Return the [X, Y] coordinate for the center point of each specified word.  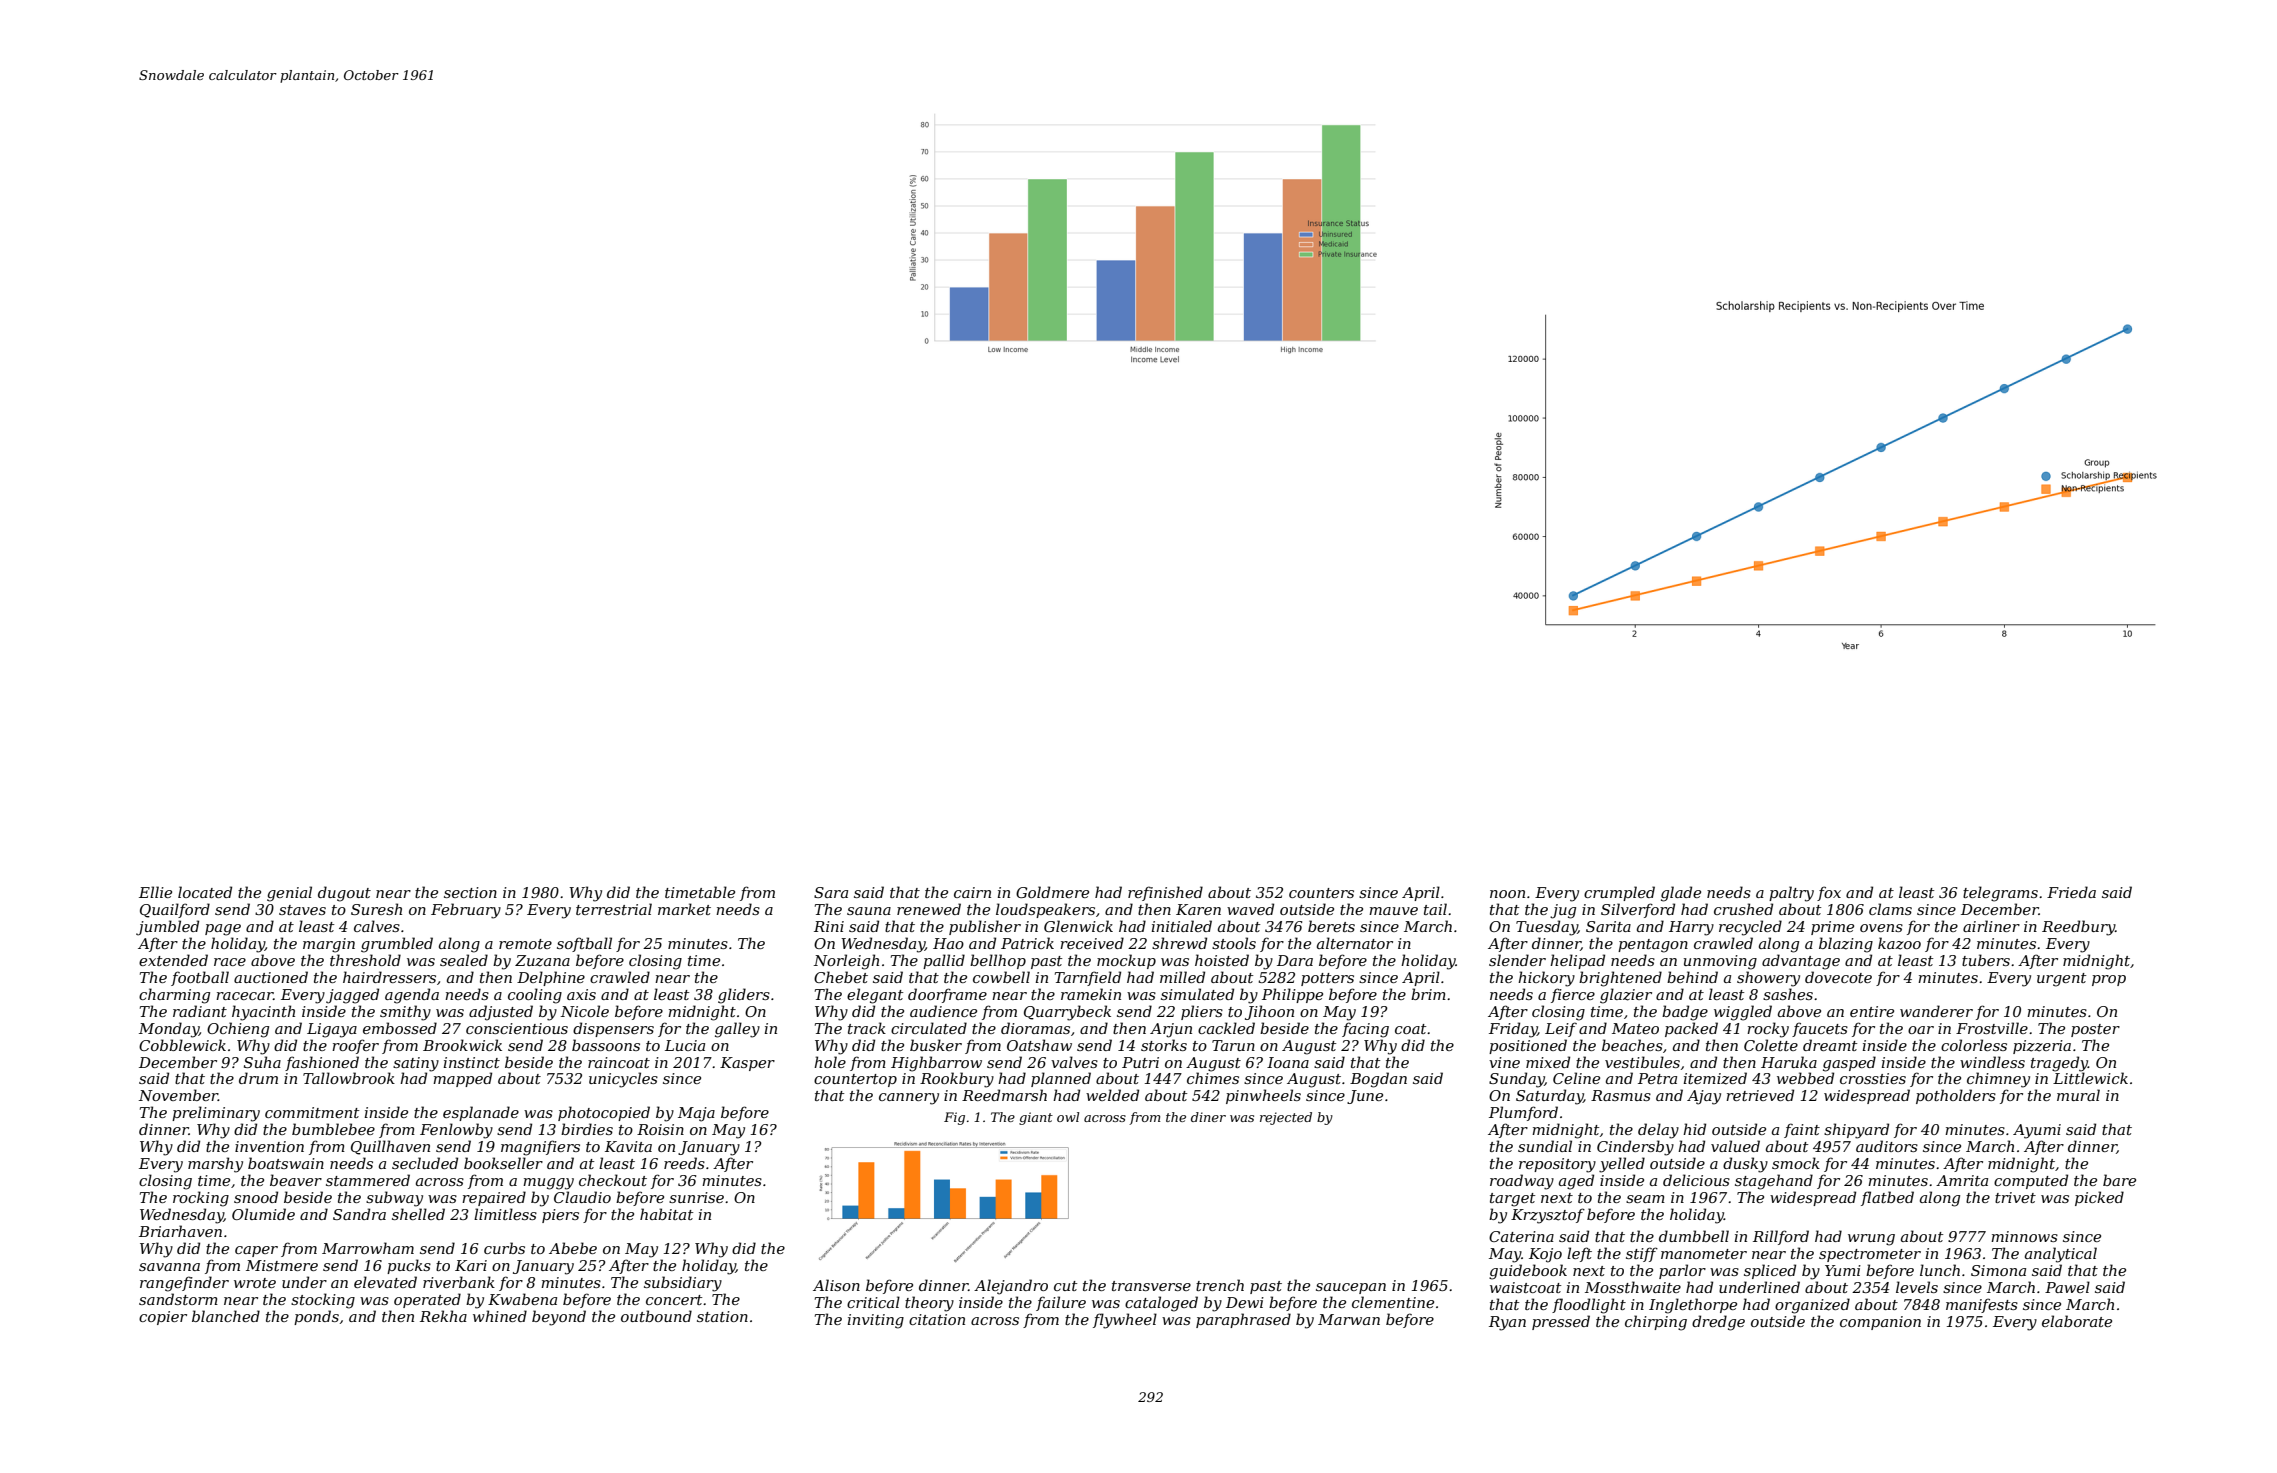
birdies [587, 1129]
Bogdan [1378, 1080]
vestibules [1642, 1062]
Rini [829, 926]
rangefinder [184, 1284]
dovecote [1838, 977]
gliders [744, 996]
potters [1327, 979]
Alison [836, 1285]
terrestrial [614, 909]
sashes [1788, 994]
